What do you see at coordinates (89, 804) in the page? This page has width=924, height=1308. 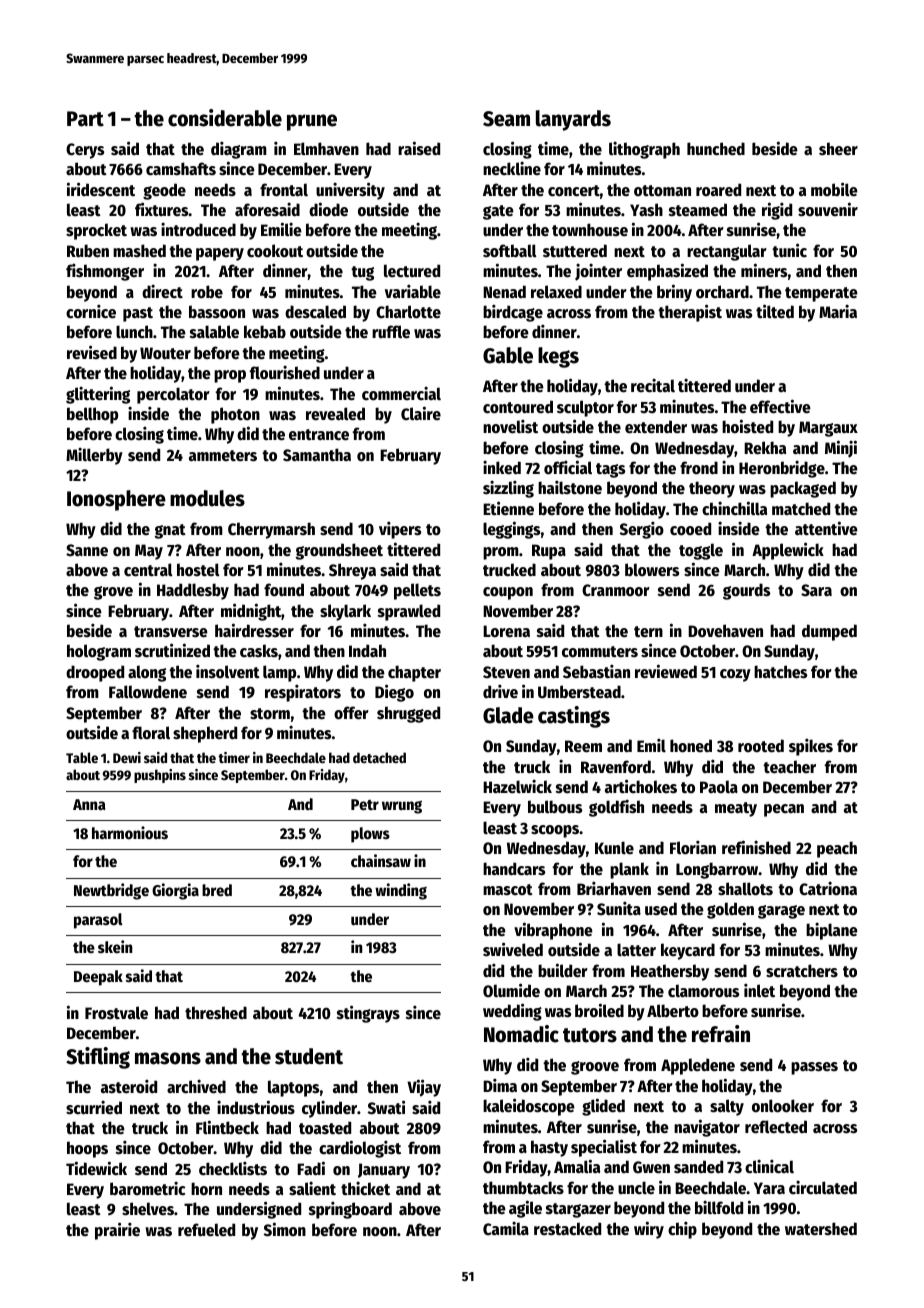 I see `Anna` at bounding box center [89, 804].
